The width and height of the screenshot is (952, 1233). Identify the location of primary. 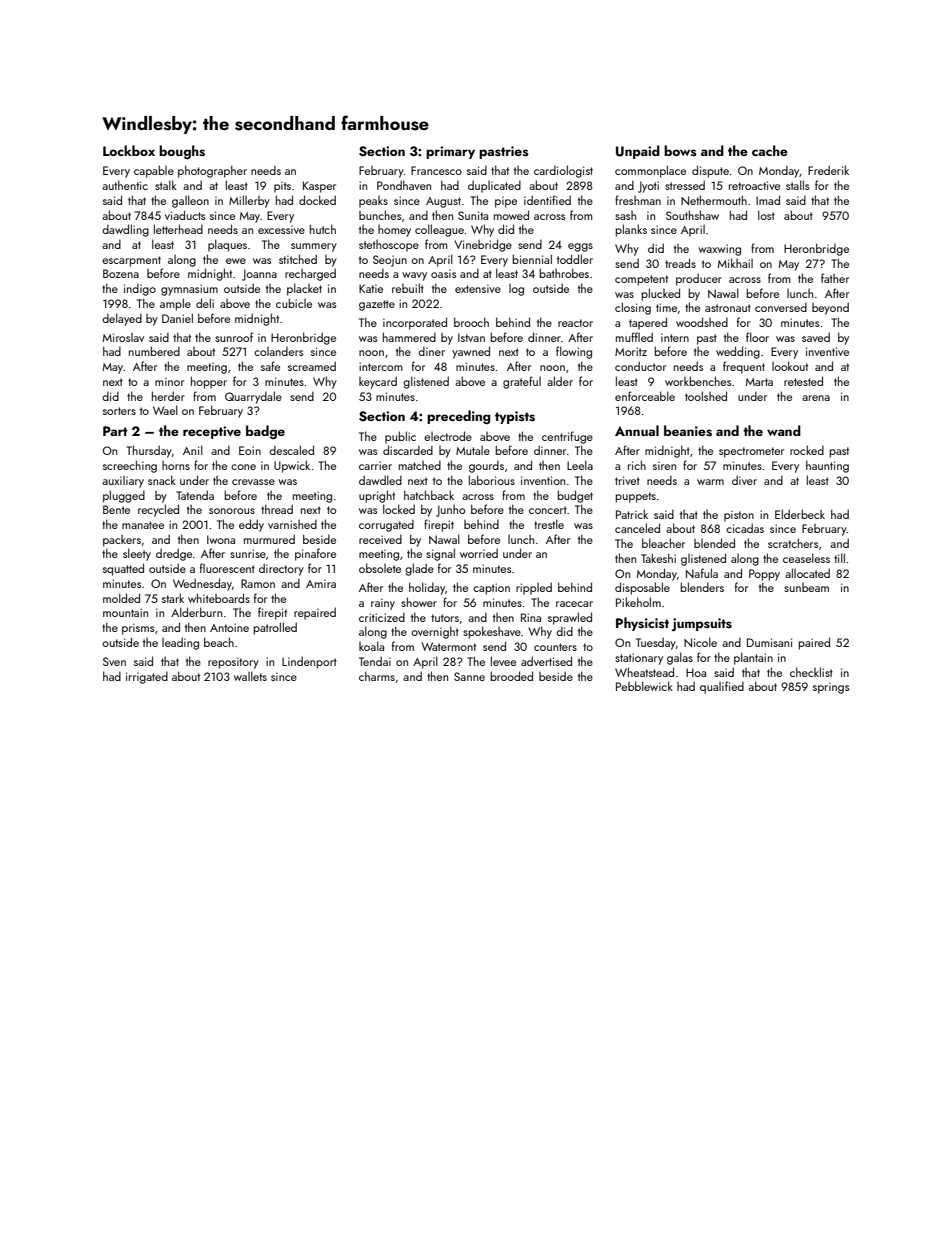
(450, 152).
